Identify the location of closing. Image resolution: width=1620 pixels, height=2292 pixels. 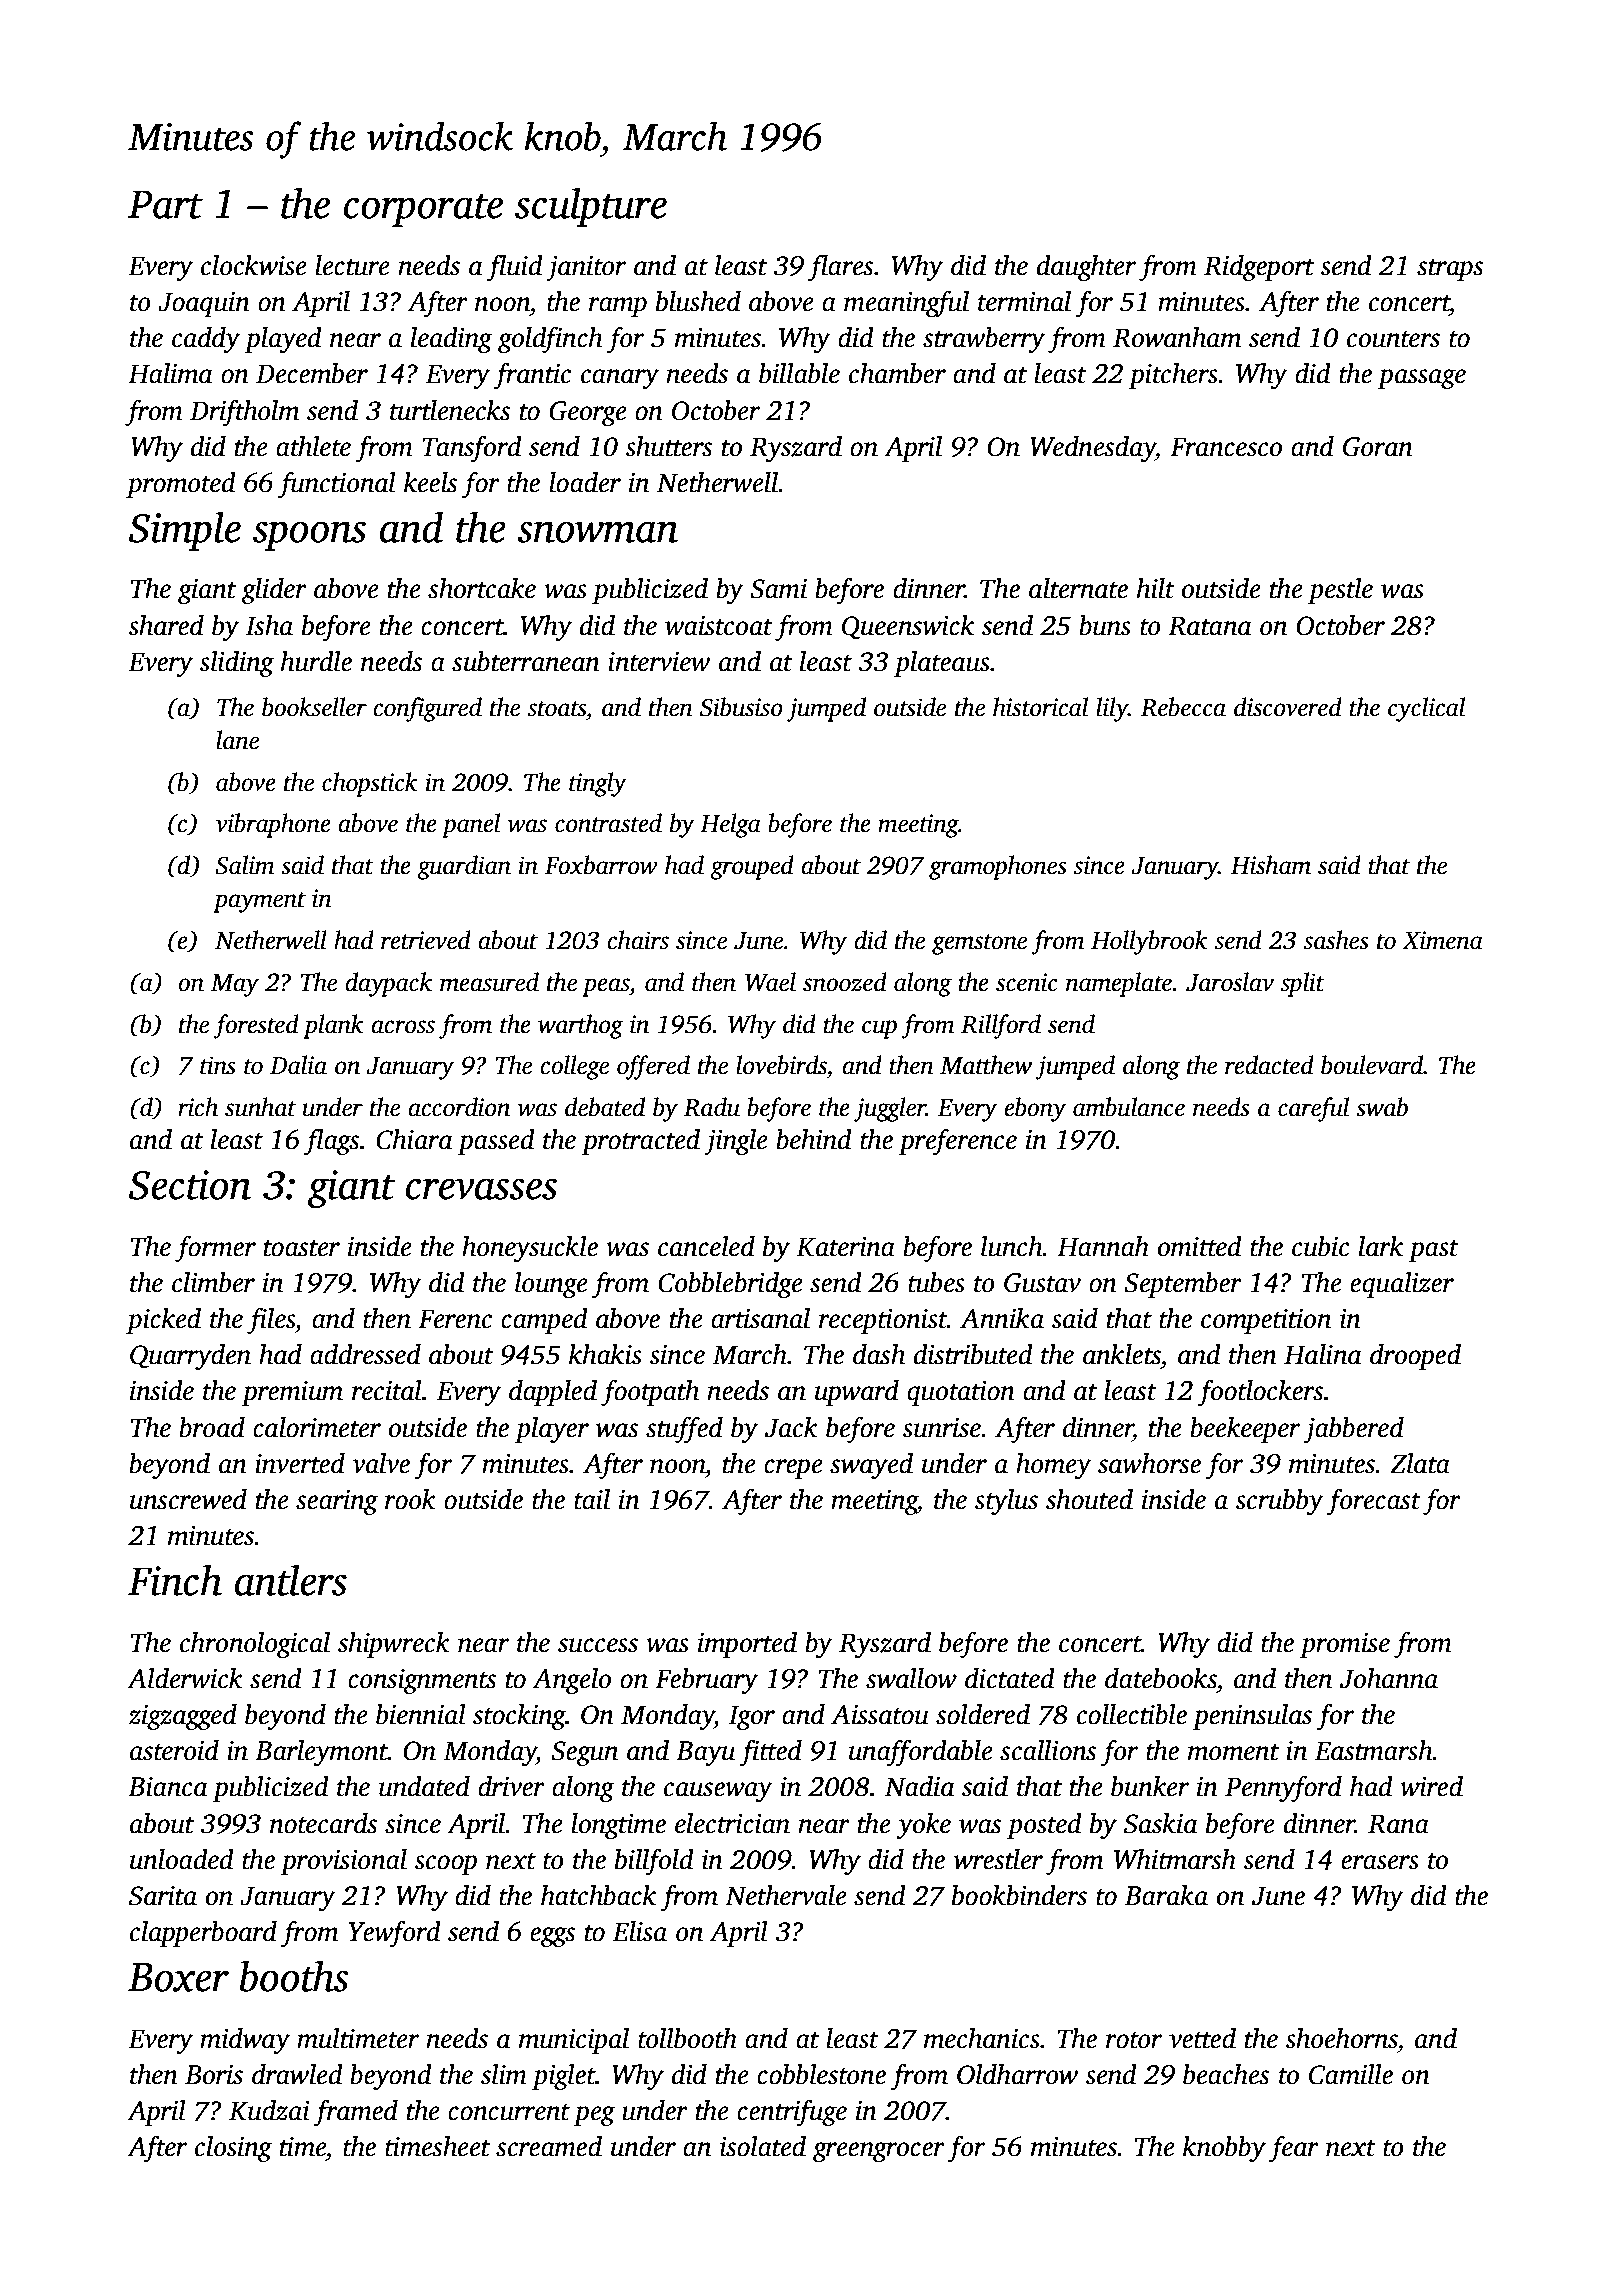
(233, 2149).
